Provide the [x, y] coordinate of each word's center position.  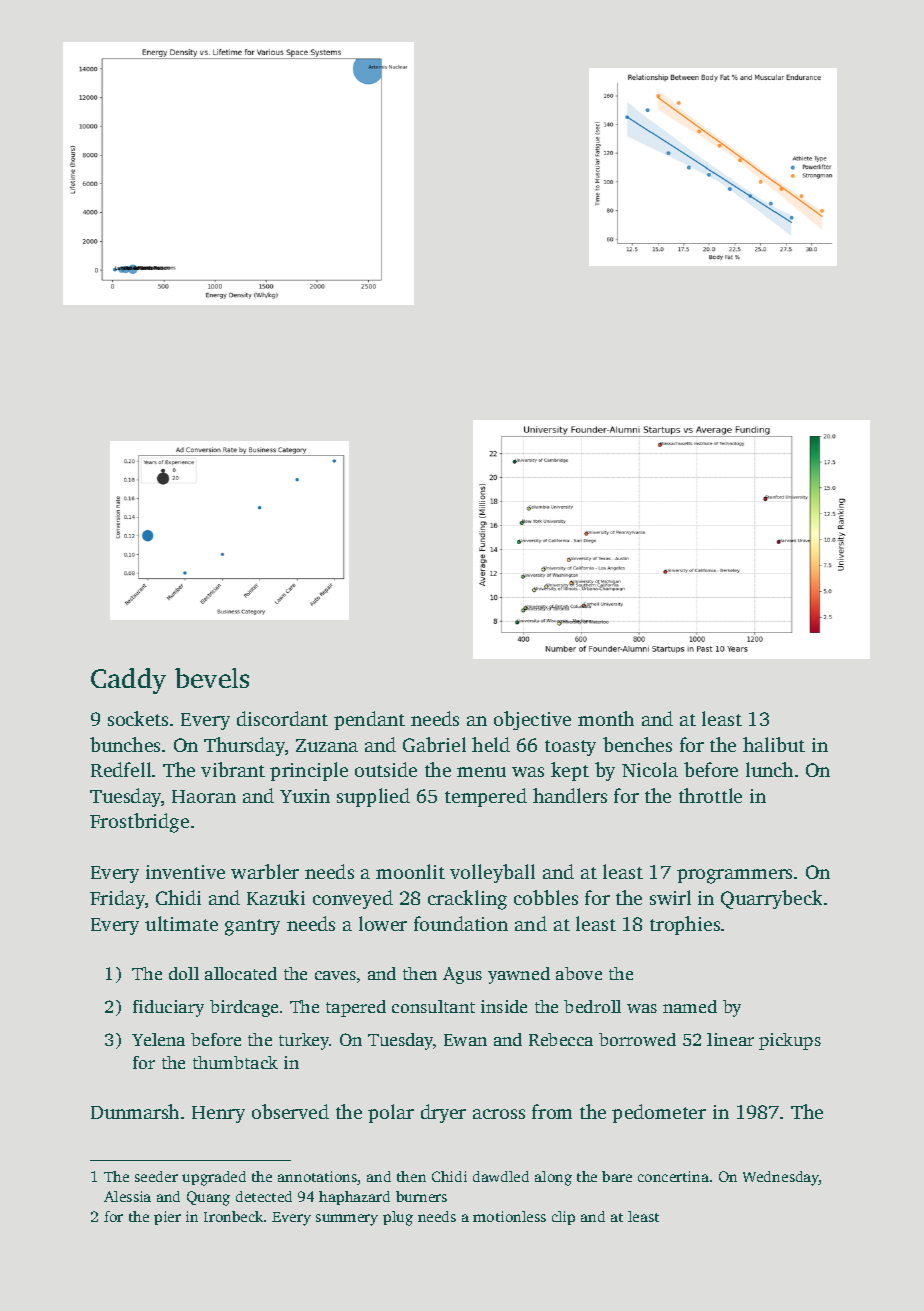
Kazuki [276, 897]
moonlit [410, 871]
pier [167, 1218]
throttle [710, 795]
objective [532, 720]
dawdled [501, 1176]
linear [730, 1039]
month [606, 718]
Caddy [128, 681]
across [499, 1114]
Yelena [158, 1039]
